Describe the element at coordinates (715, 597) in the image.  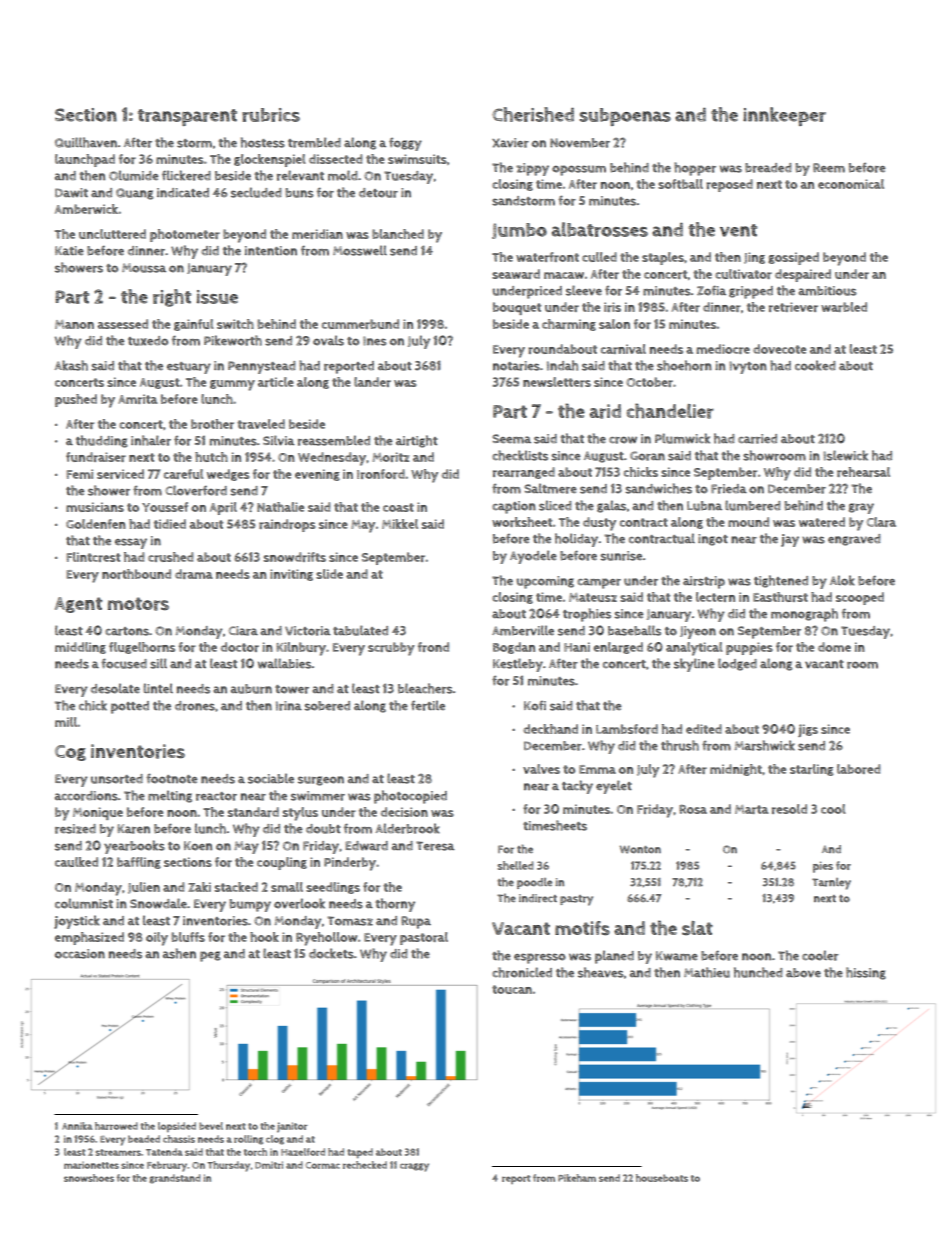
I see `lectern` at that location.
